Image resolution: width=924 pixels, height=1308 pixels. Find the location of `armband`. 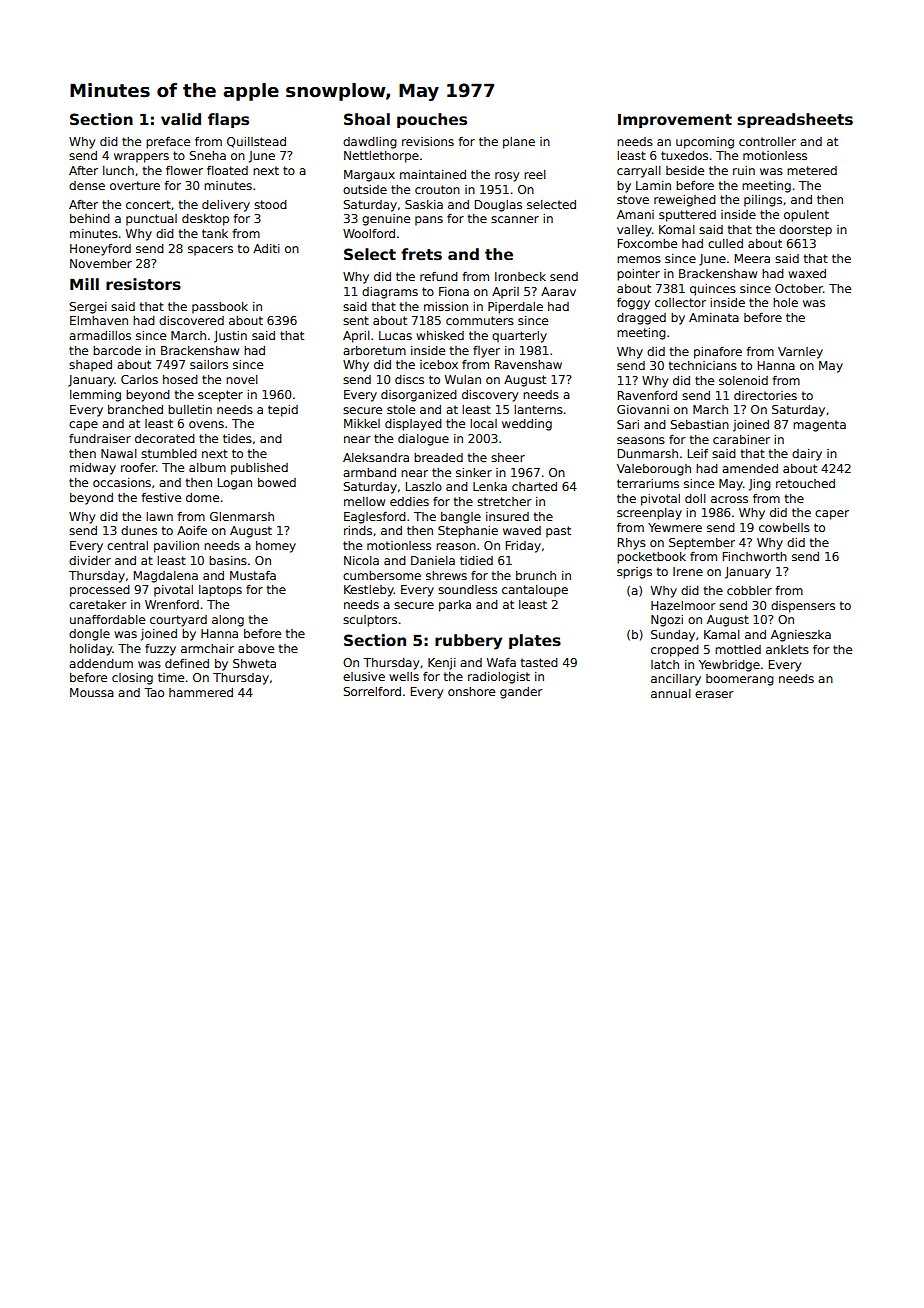

armband is located at coordinates (369, 472).
